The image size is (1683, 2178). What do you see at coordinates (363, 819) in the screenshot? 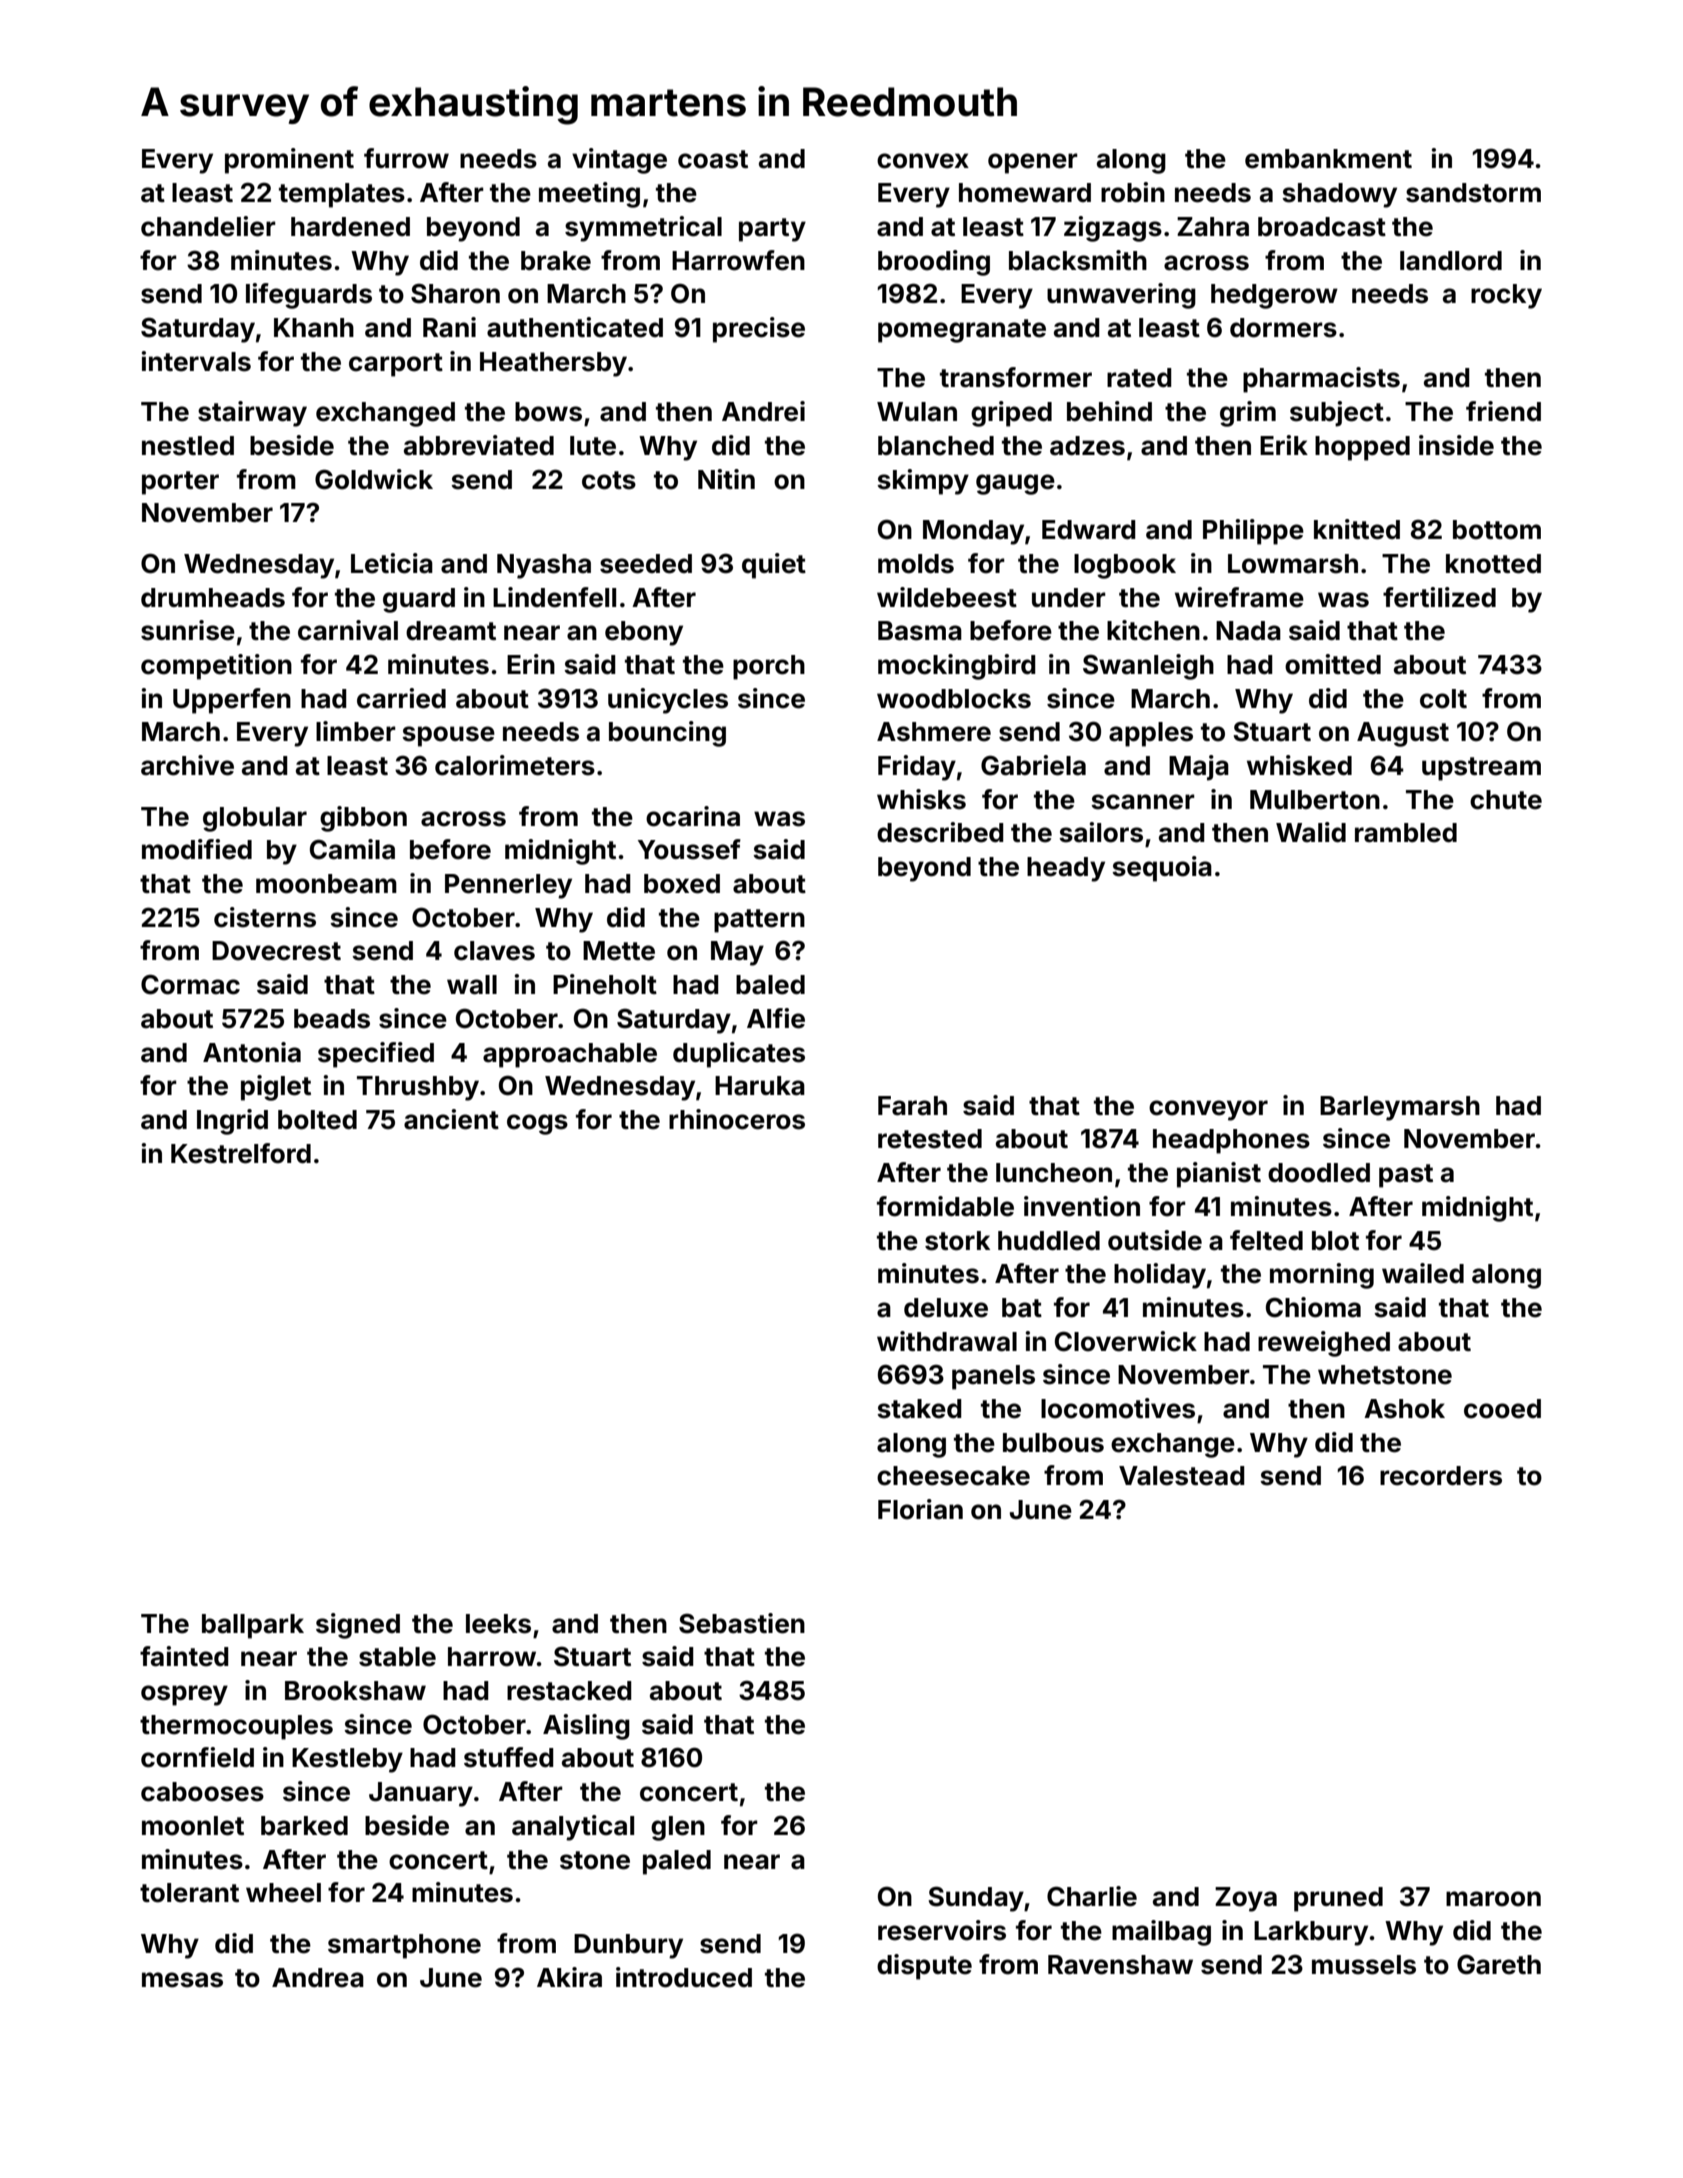
I see `gibbon` at bounding box center [363, 819].
